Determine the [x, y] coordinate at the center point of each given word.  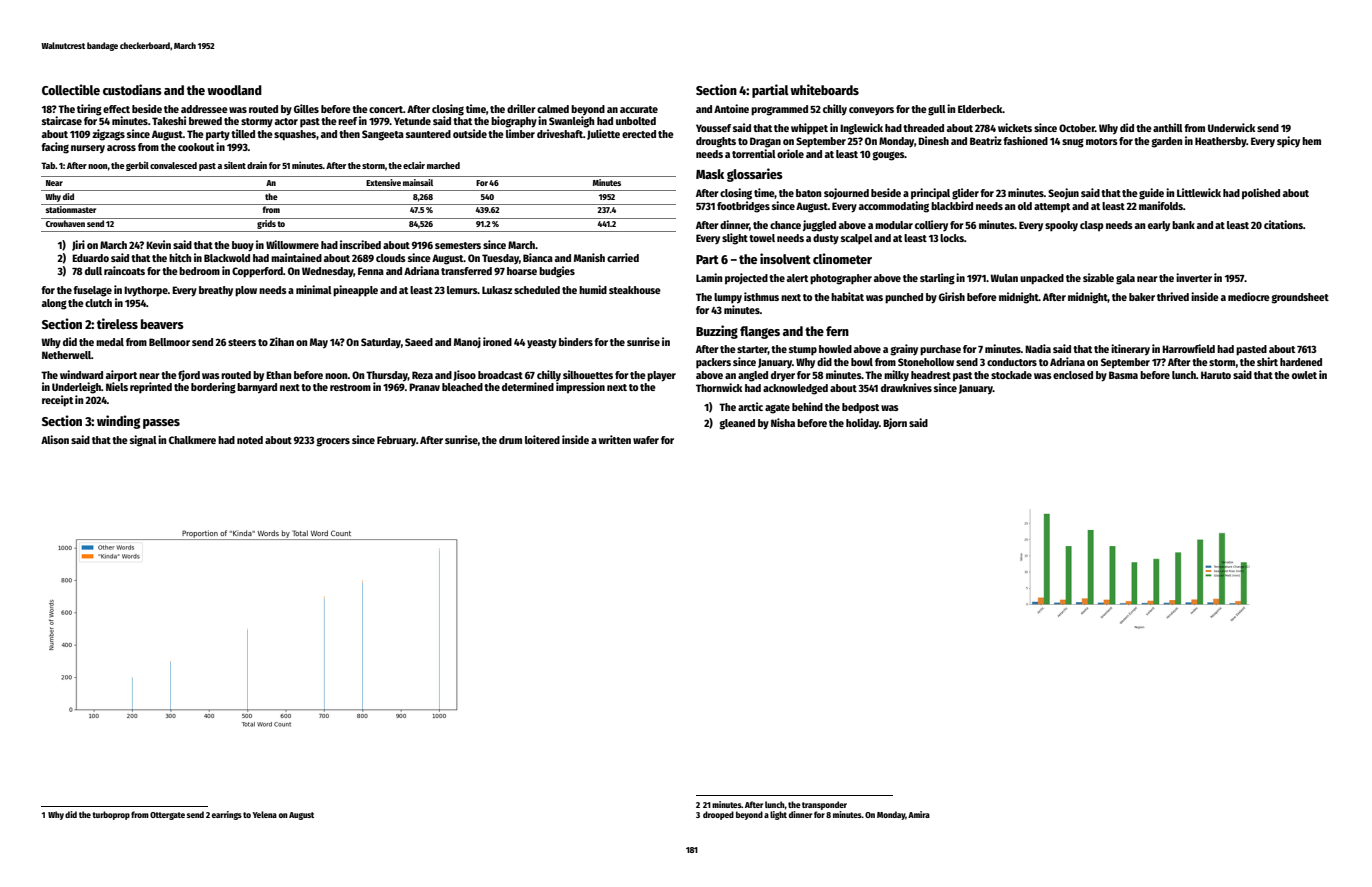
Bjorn [895, 423]
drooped [718, 815]
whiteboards [824, 89]
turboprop [111, 815]
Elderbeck [980, 109]
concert [386, 109]
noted [250, 440]
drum [510, 440]
